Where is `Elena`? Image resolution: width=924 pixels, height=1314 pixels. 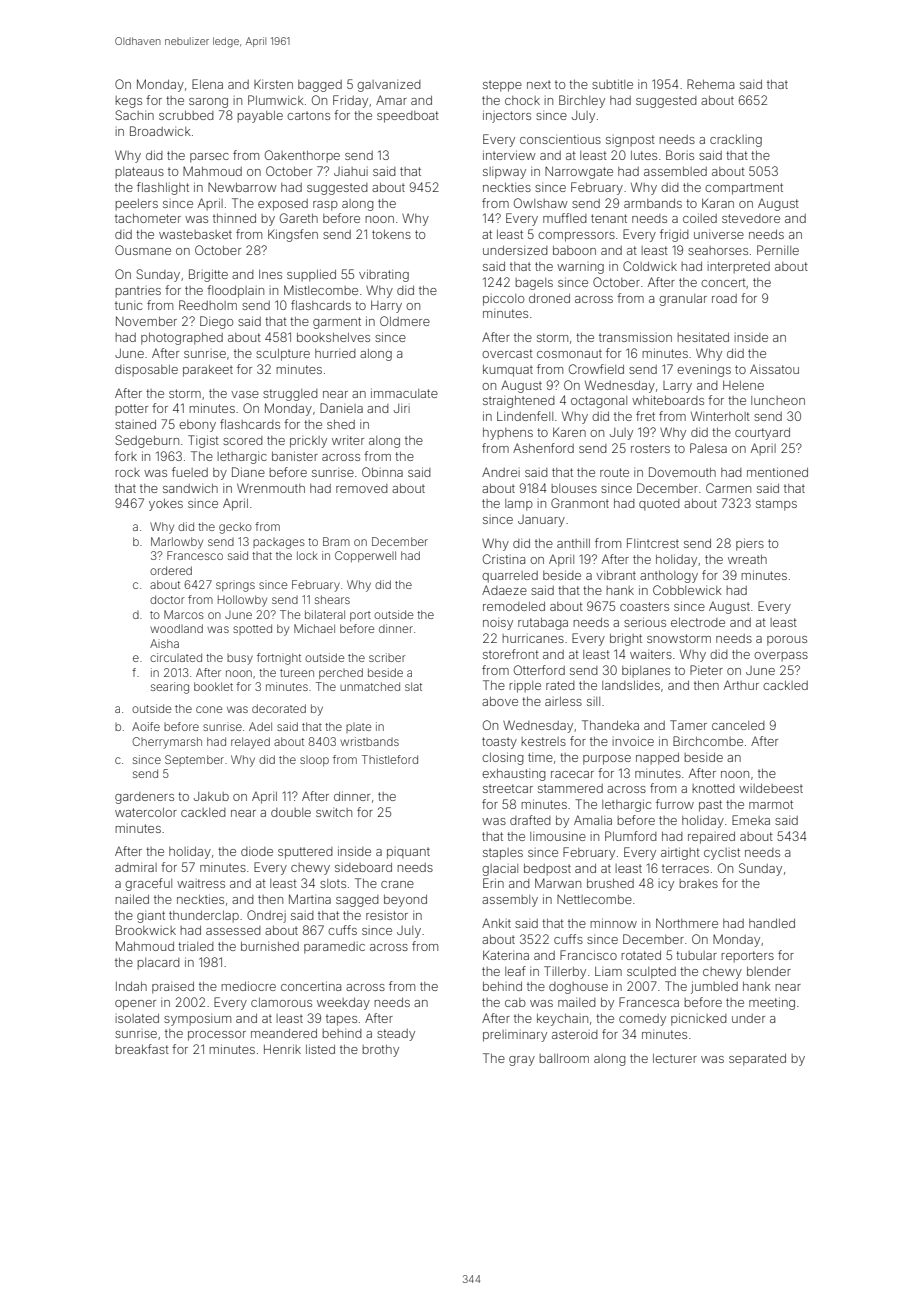 Elena is located at coordinates (207, 84).
